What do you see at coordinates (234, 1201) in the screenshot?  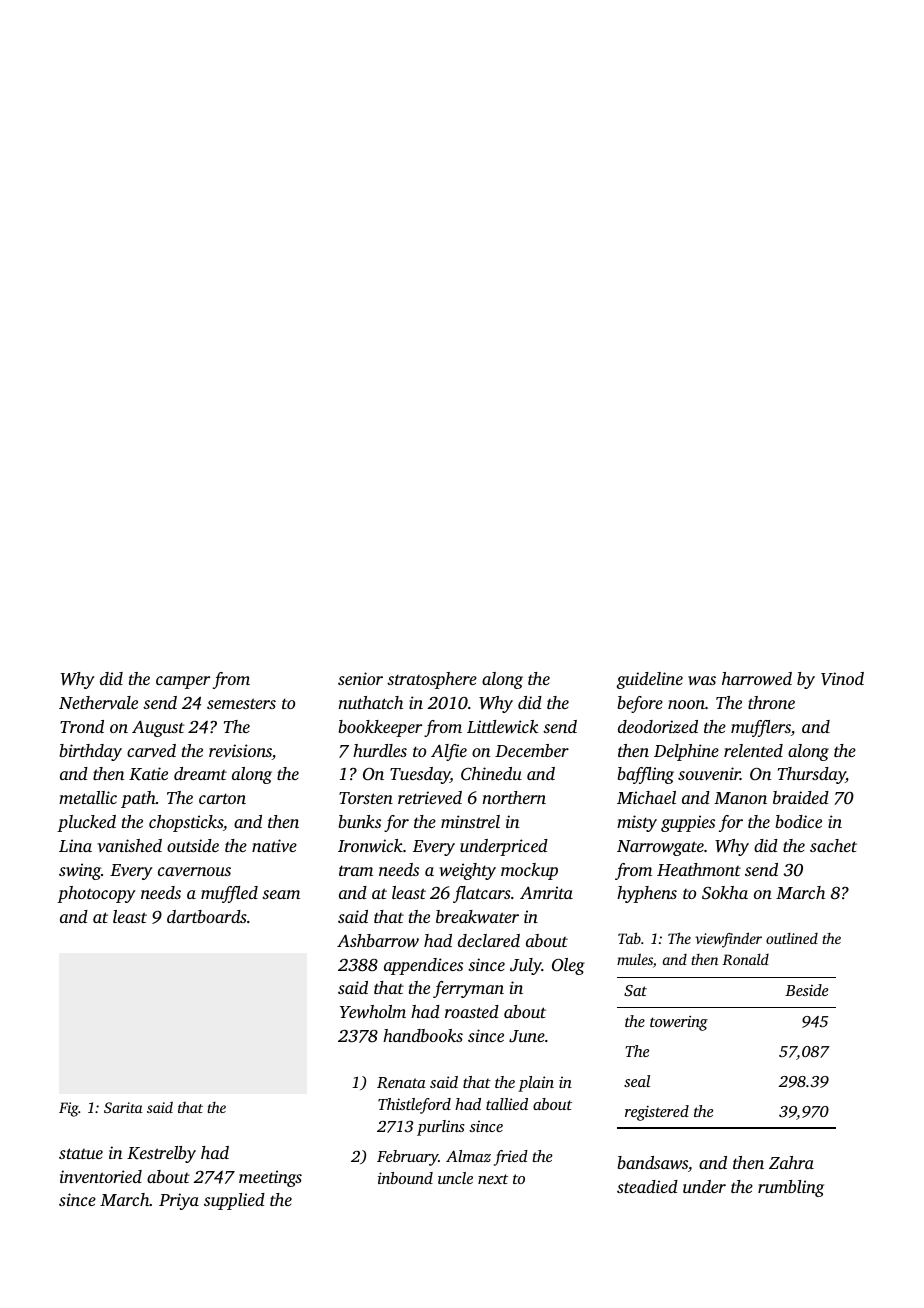 I see `supplied` at bounding box center [234, 1201].
